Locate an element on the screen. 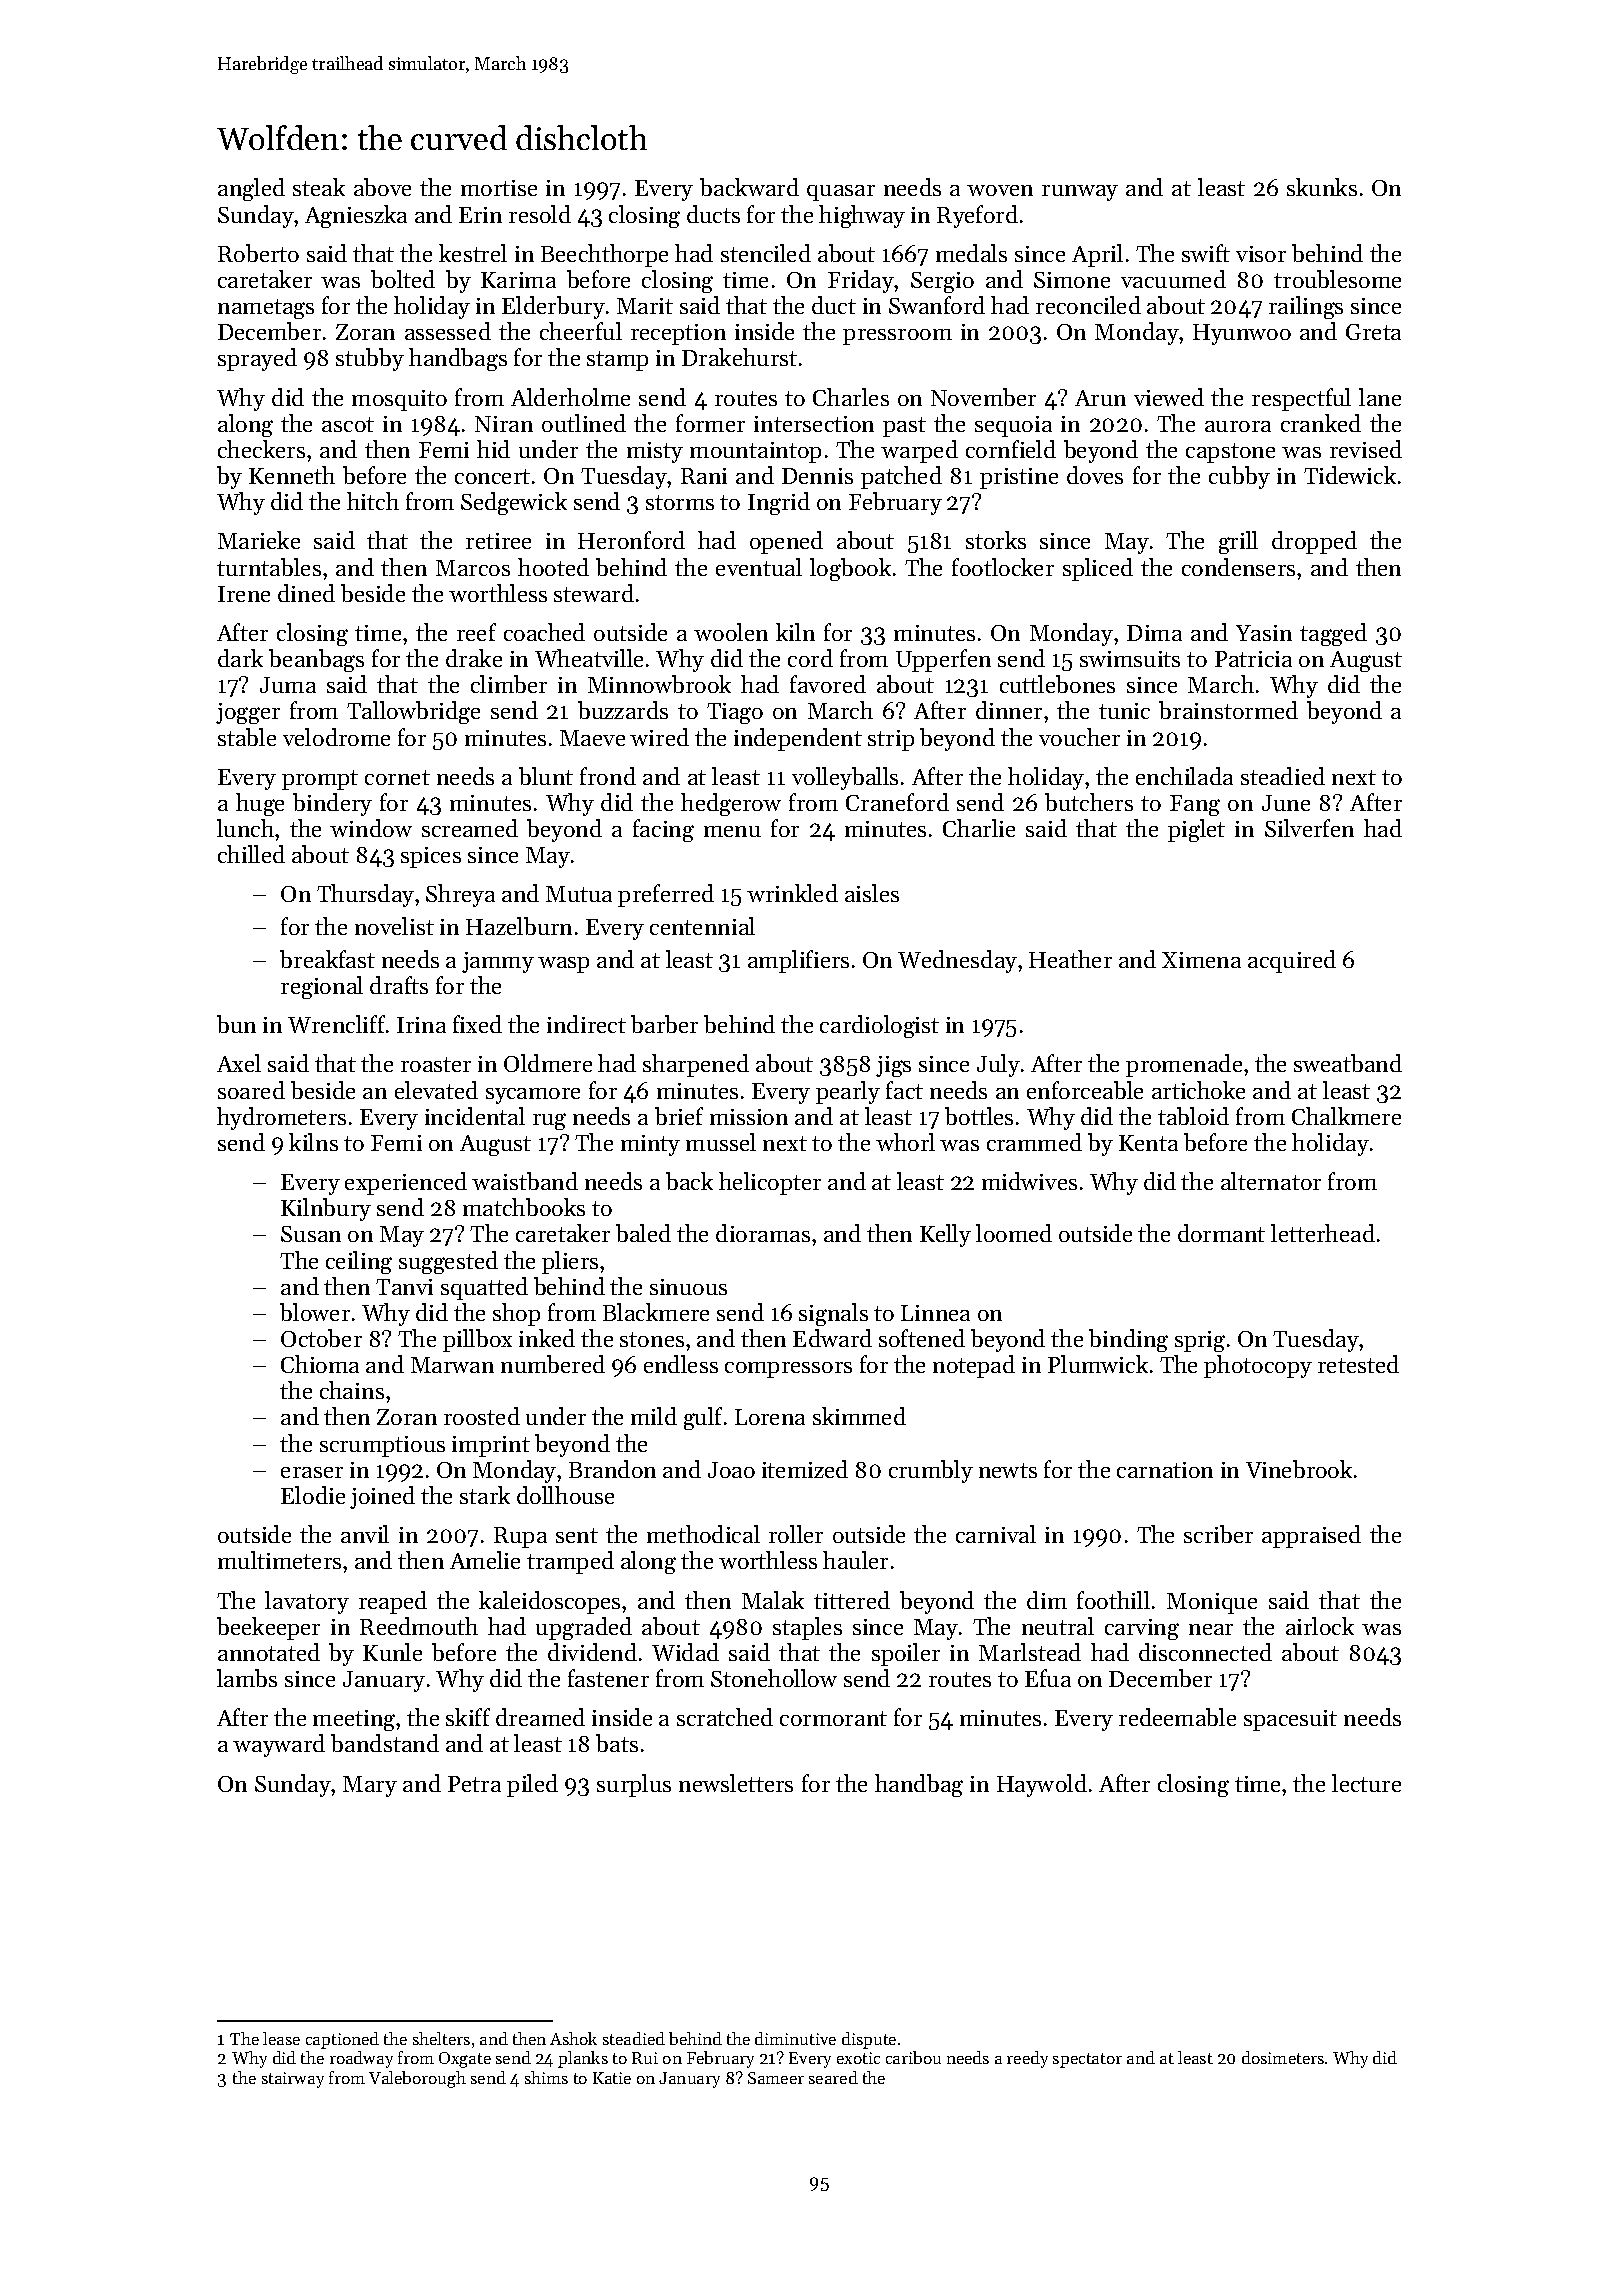 The height and width of the screenshot is (2292, 1620). photocopy is located at coordinates (1258, 1366).
